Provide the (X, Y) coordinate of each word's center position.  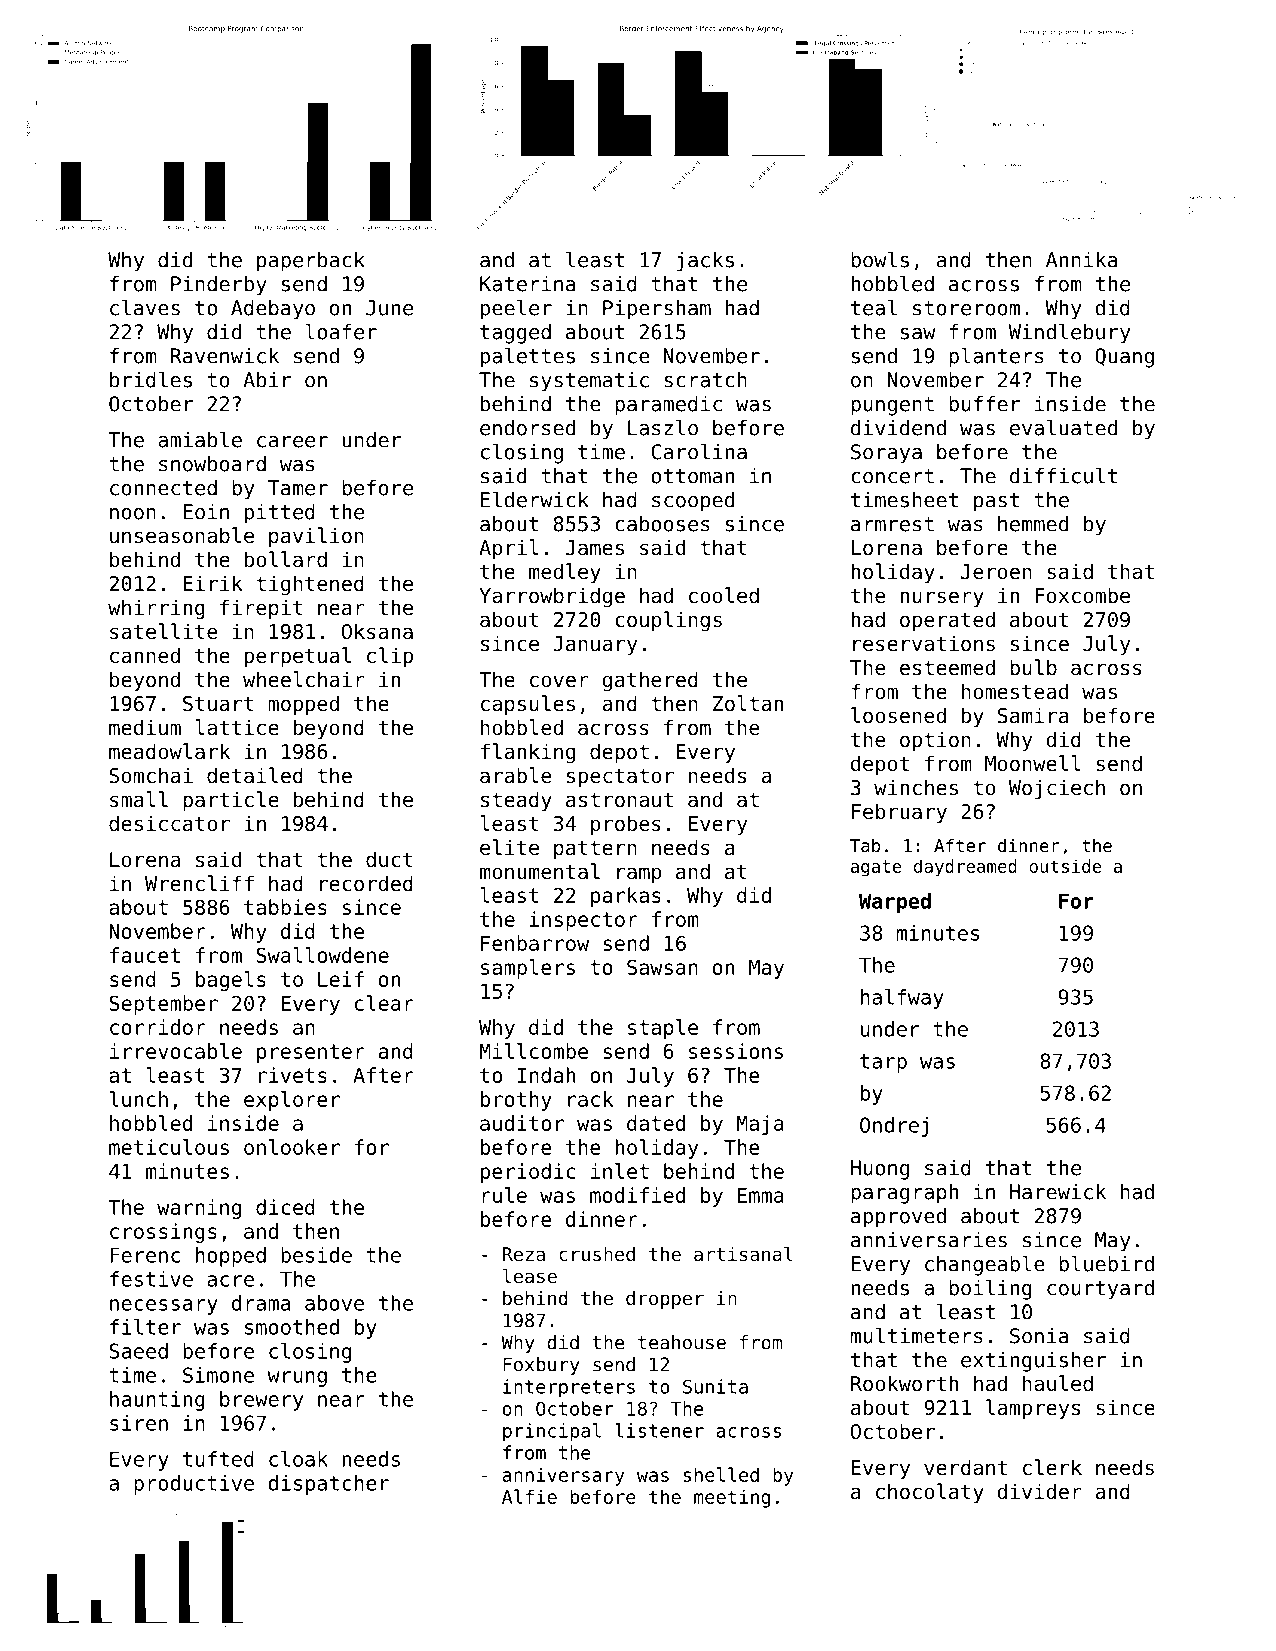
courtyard (1100, 1290)
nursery (942, 599)
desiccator (169, 823)
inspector (584, 921)
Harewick (1058, 1192)
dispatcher (328, 1485)
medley (565, 573)
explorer (292, 1101)
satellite (163, 631)
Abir (267, 380)
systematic (589, 382)
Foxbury (541, 1366)
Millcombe (534, 1051)
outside (1065, 866)
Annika (1082, 260)
